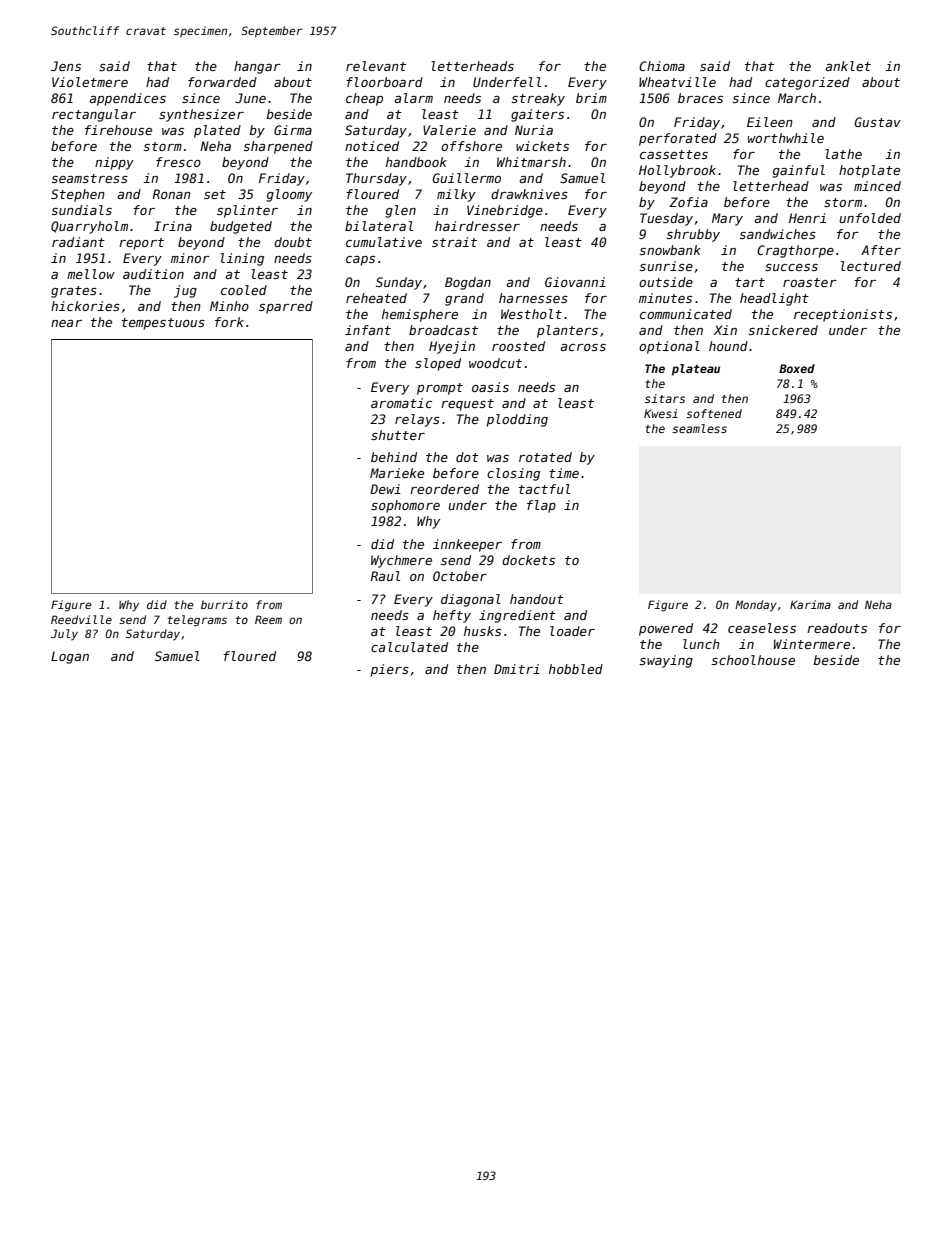 The height and width of the screenshot is (1233, 952). Describe the element at coordinates (66, 323) in the screenshot. I see `near` at that location.
